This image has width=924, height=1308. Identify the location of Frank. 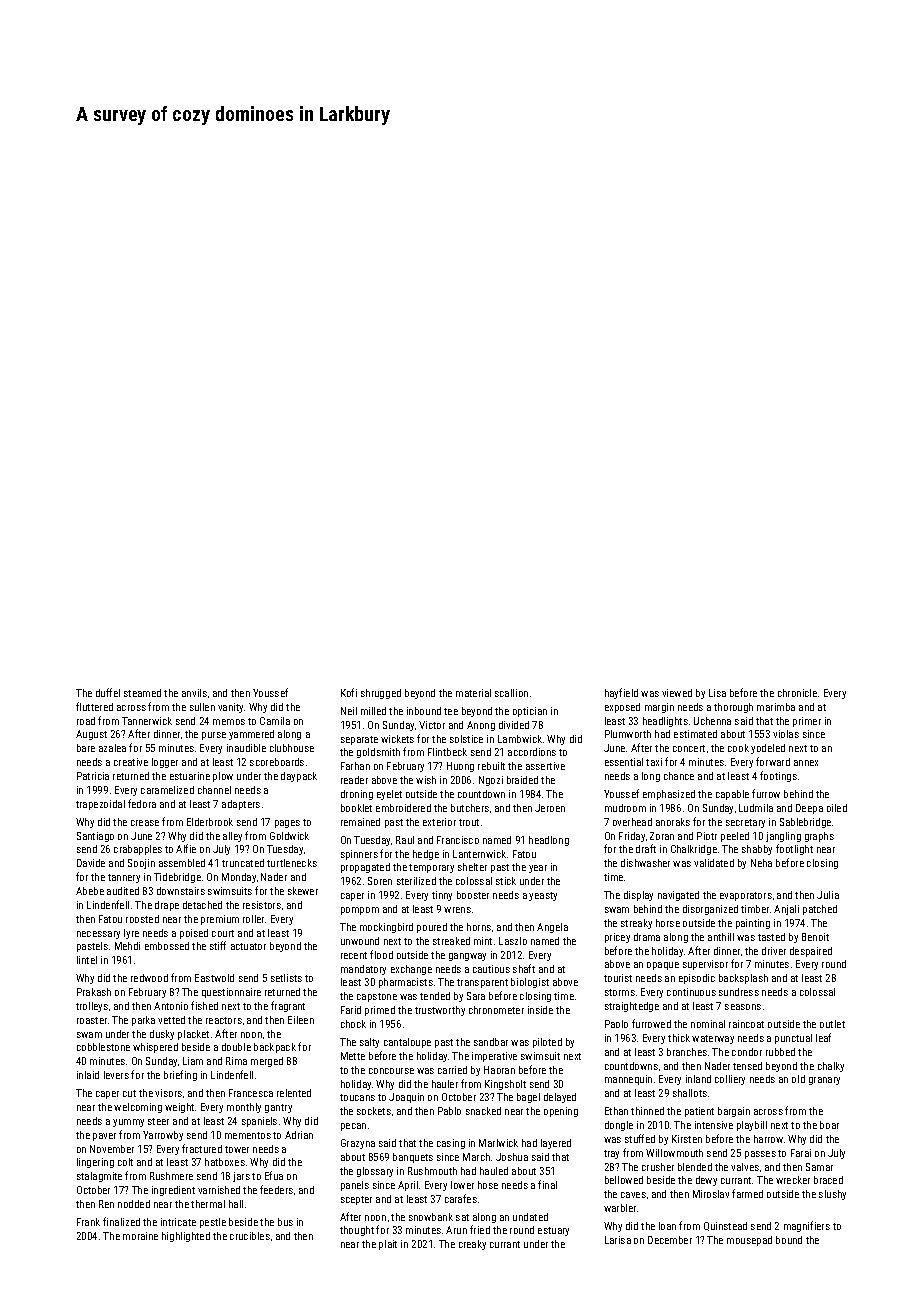
(88, 1222).
